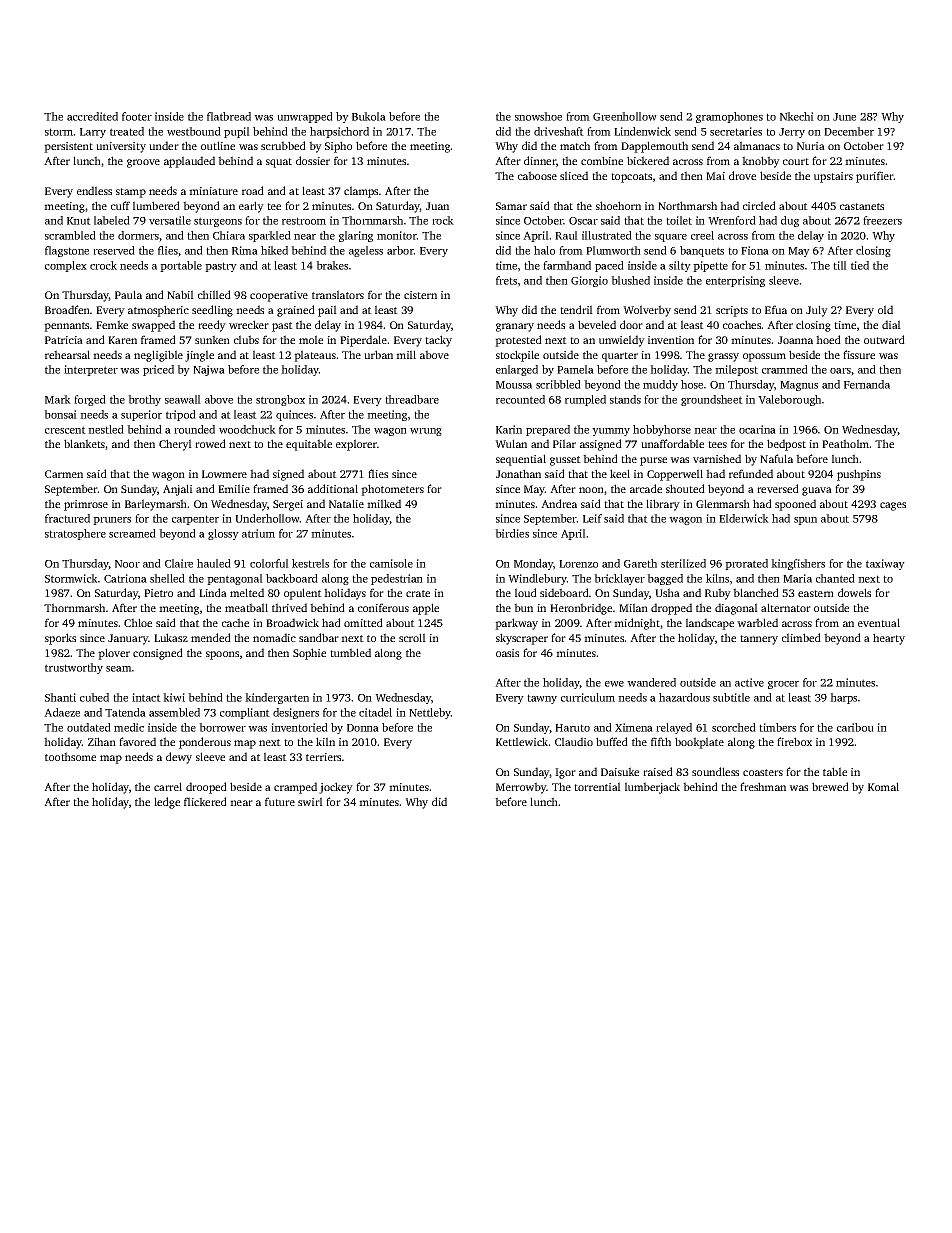 This screenshot has height=1233, width=952. Describe the element at coordinates (369, 116) in the screenshot. I see `Bukola` at that location.
